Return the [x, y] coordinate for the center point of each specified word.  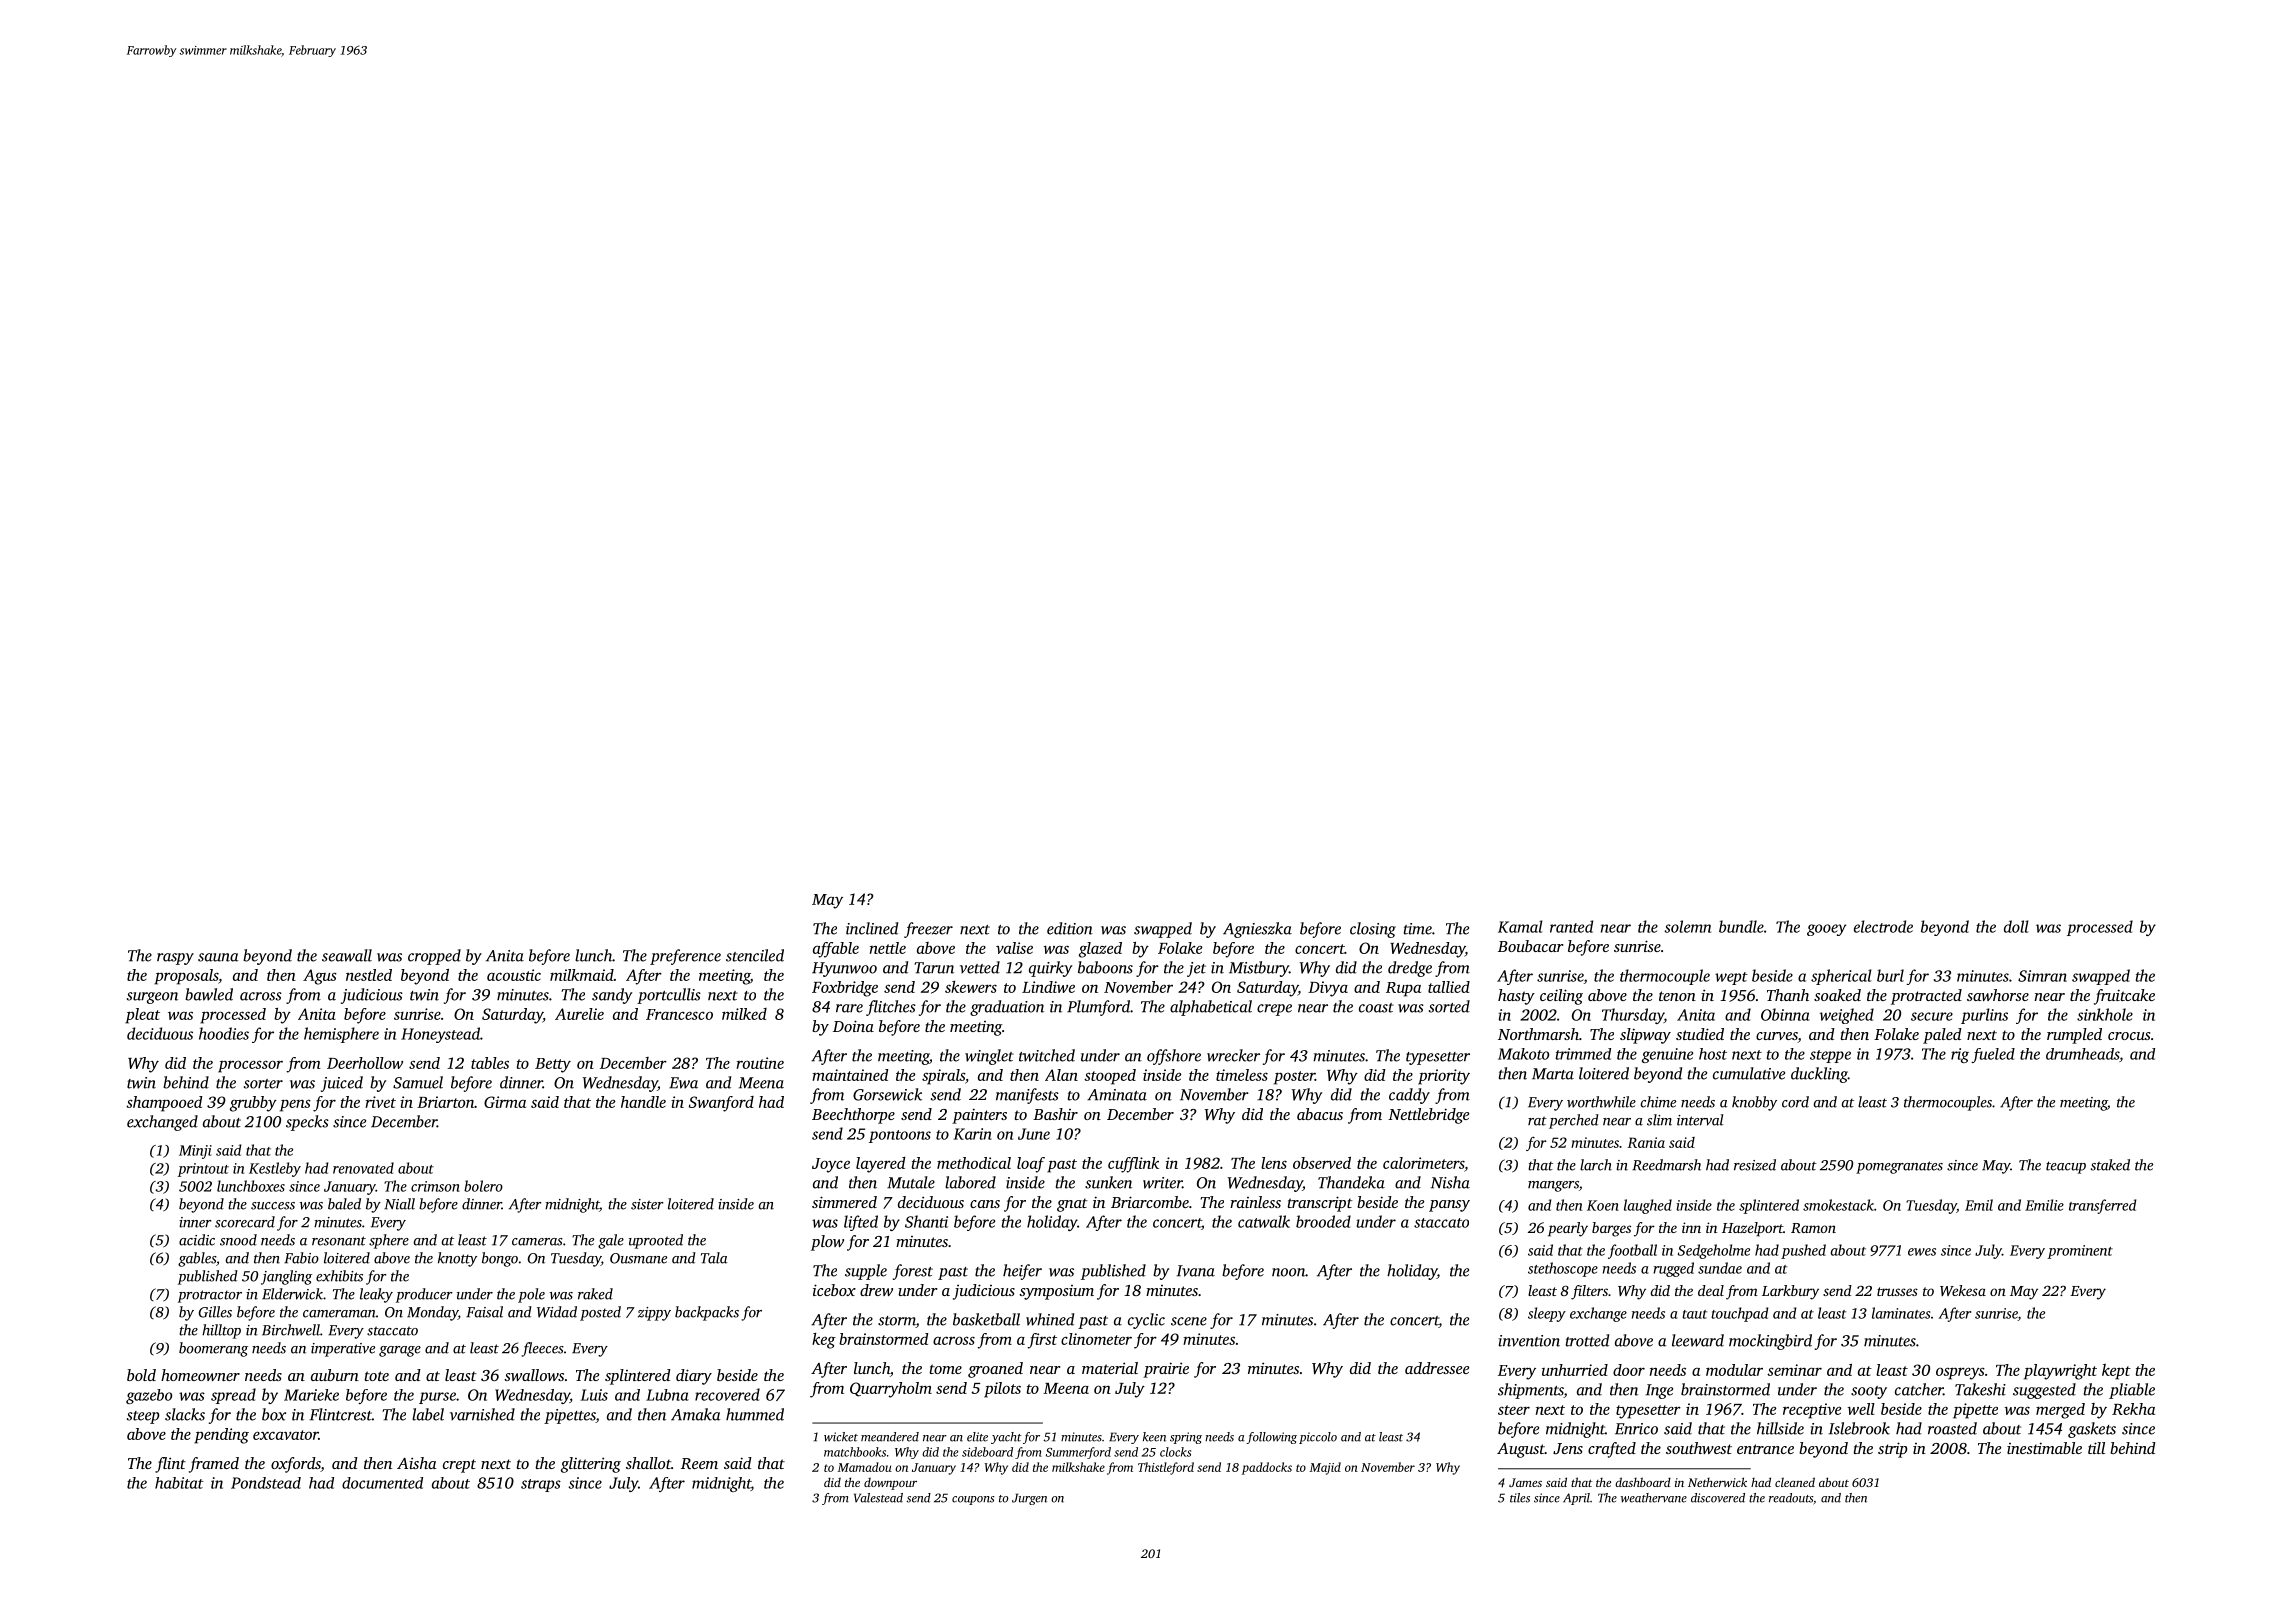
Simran [2042, 976]
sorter [263, 1084]
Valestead [878, 1498]
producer [424, 1295]
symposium [1056, 1292]
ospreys [1960, 1373]
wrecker [1233, 1055]
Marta [1553, 1074]
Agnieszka [1257, 930]
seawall [347, 955]
